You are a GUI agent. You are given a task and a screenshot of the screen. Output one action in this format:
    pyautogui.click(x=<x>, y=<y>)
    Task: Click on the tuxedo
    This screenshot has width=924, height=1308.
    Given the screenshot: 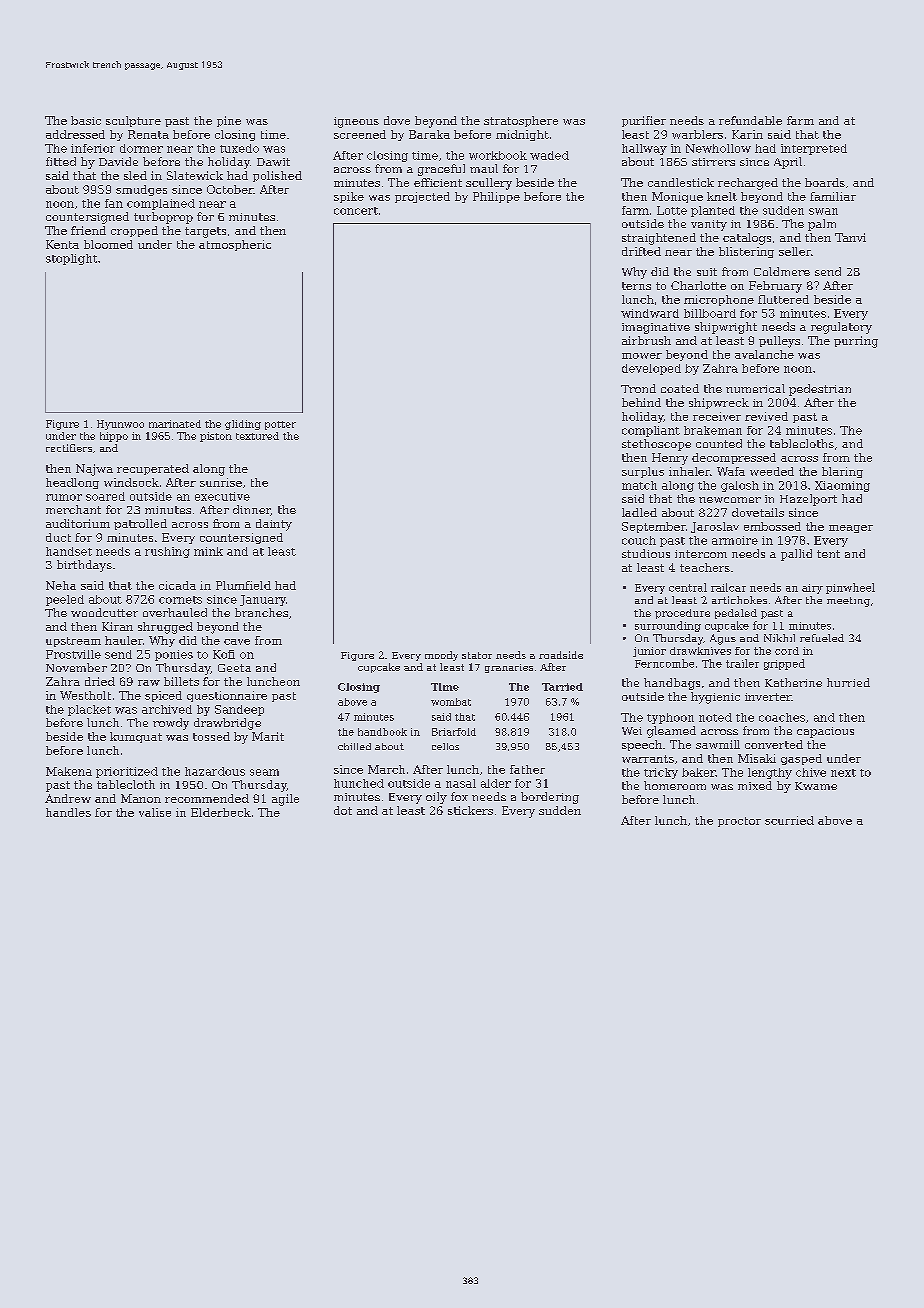 What is the action you would take?
    pyautogui.click(x=239, y=148)
